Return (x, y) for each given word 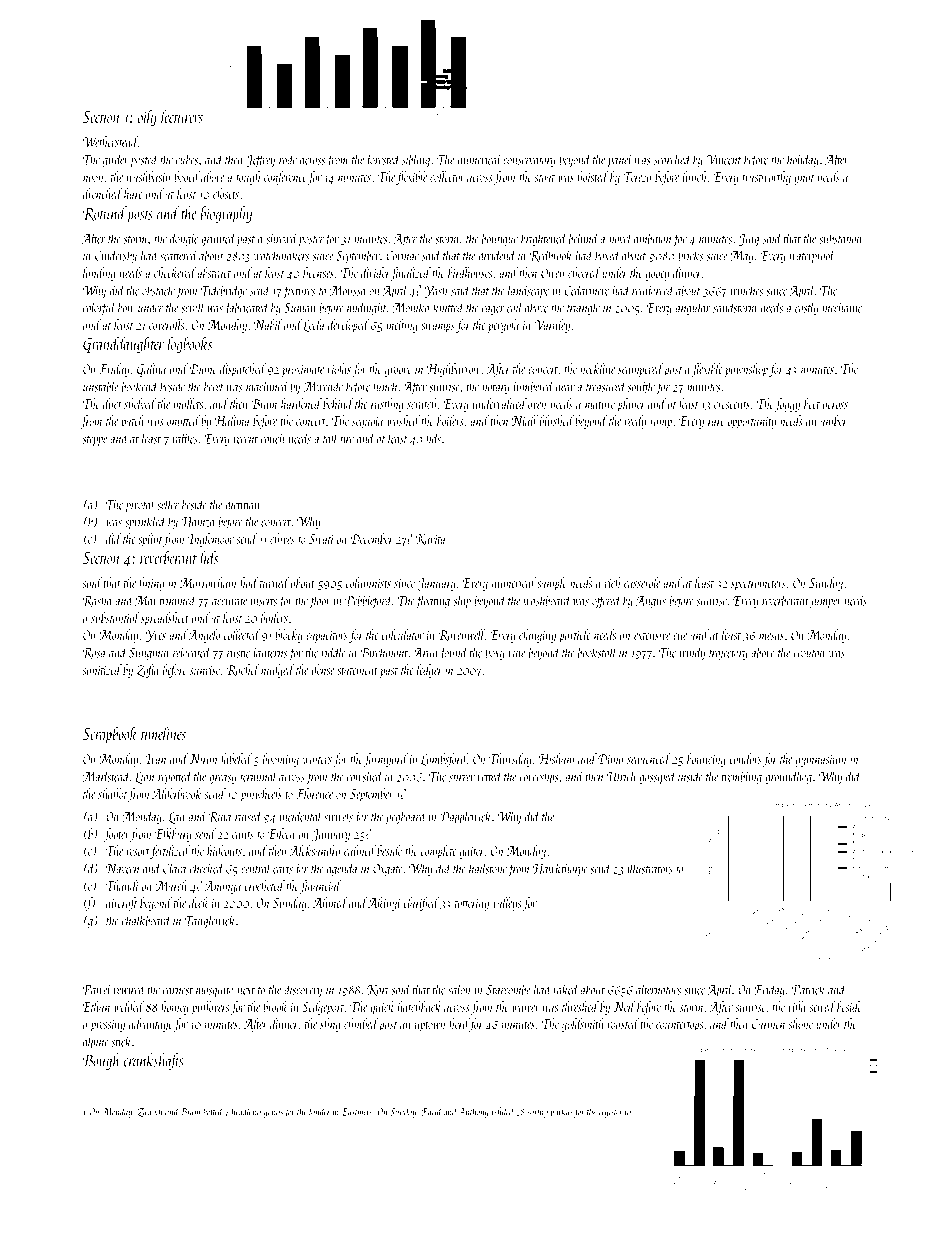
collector (447, 176)
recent (245, 440)
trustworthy (766, 178)
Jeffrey (260, 160)
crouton (809, 654)
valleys (507, 904)
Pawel (97, 989)
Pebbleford (368, 601)
